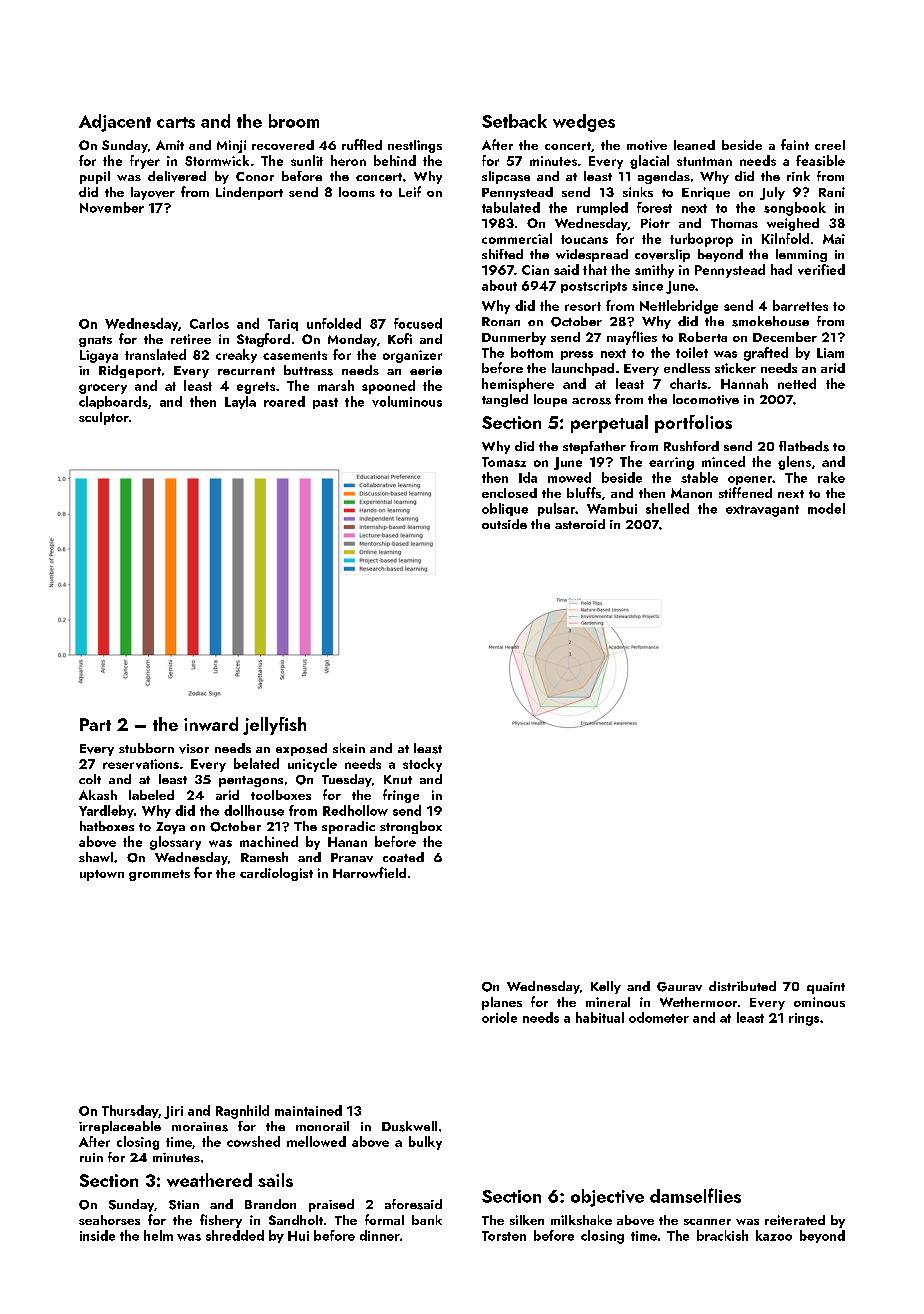  I want to click on grommets, so click(159, 875).
